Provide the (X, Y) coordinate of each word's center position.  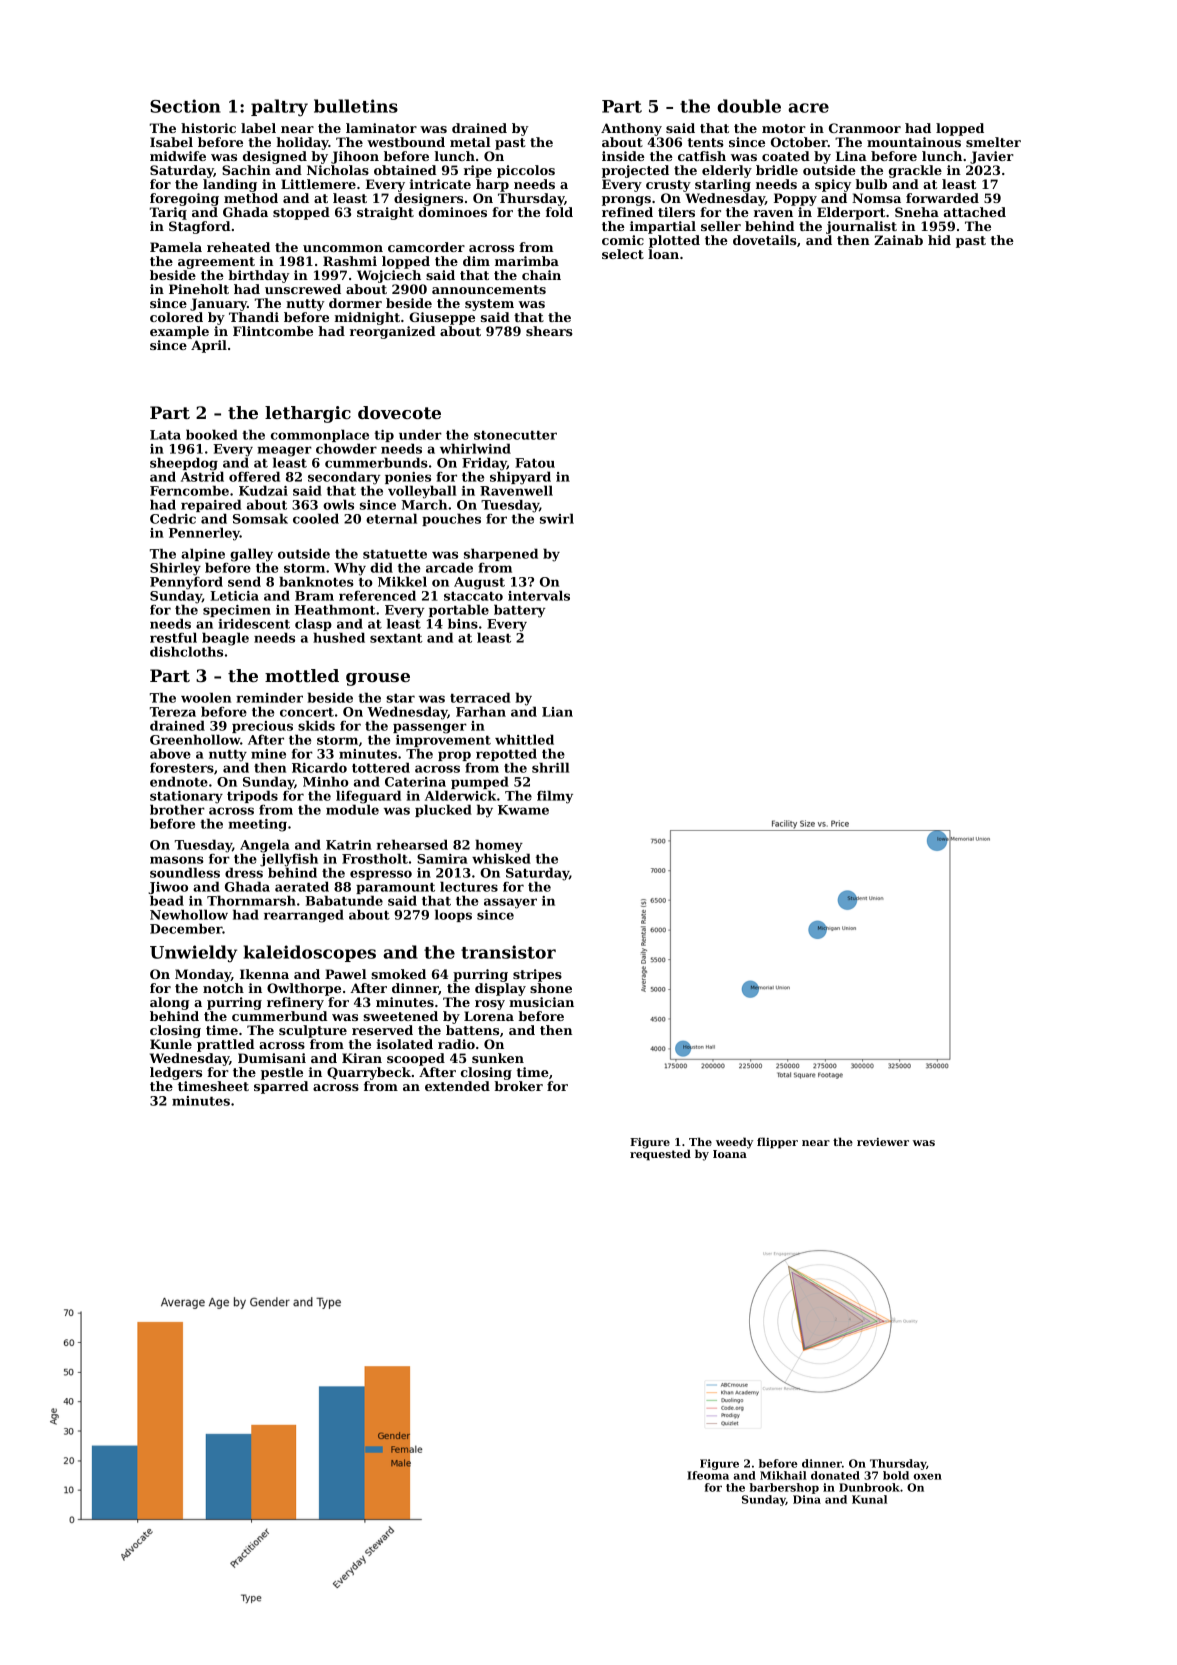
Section (185, 106)
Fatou (535, 463)
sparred (281, 1087)
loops (453, 915)
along (169, 1003)
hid (939, 240)
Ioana (730, 1154)
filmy (555, 797)
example (179, 332)
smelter (993, 142)
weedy (734, 1143)
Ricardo (319, 767)
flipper (777, 1143)
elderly (727, 171)
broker (519, 1086)
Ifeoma (708, 1475)
